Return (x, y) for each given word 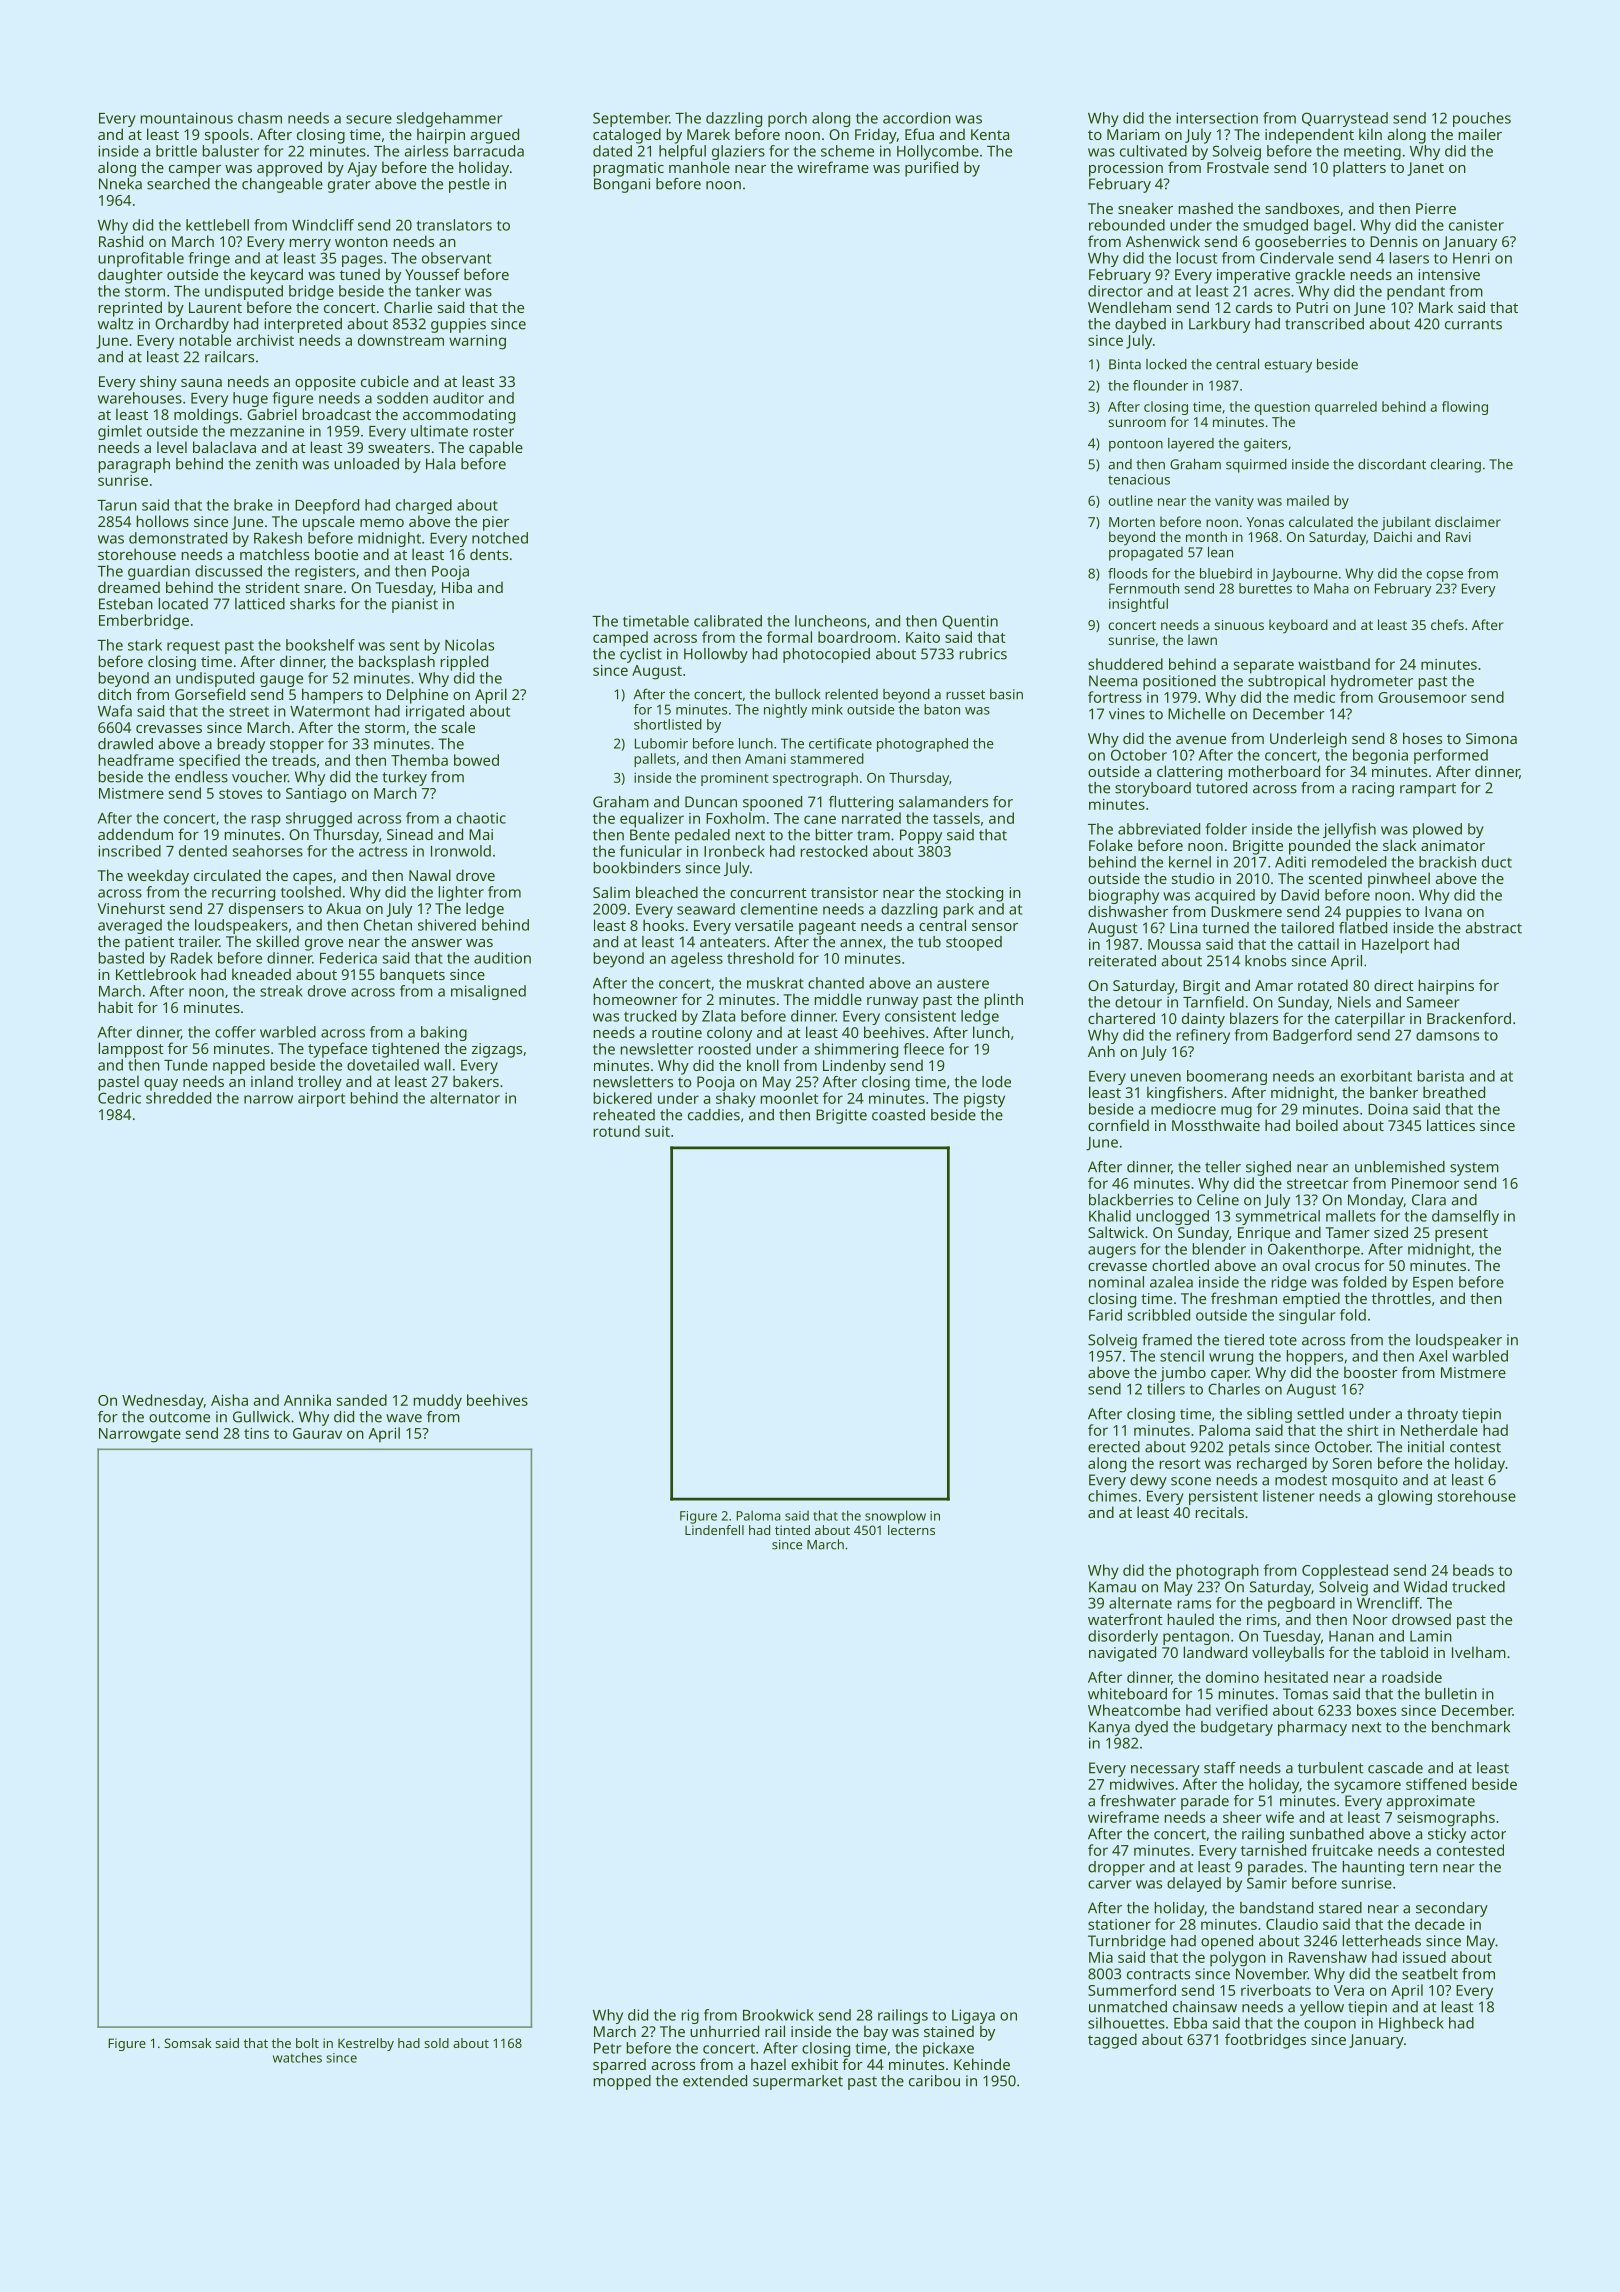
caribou (934, 2081)
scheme (847, 151)
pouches (1482, 119)
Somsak (188, 2043)
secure (369, 119)
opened (1227, 1942)
